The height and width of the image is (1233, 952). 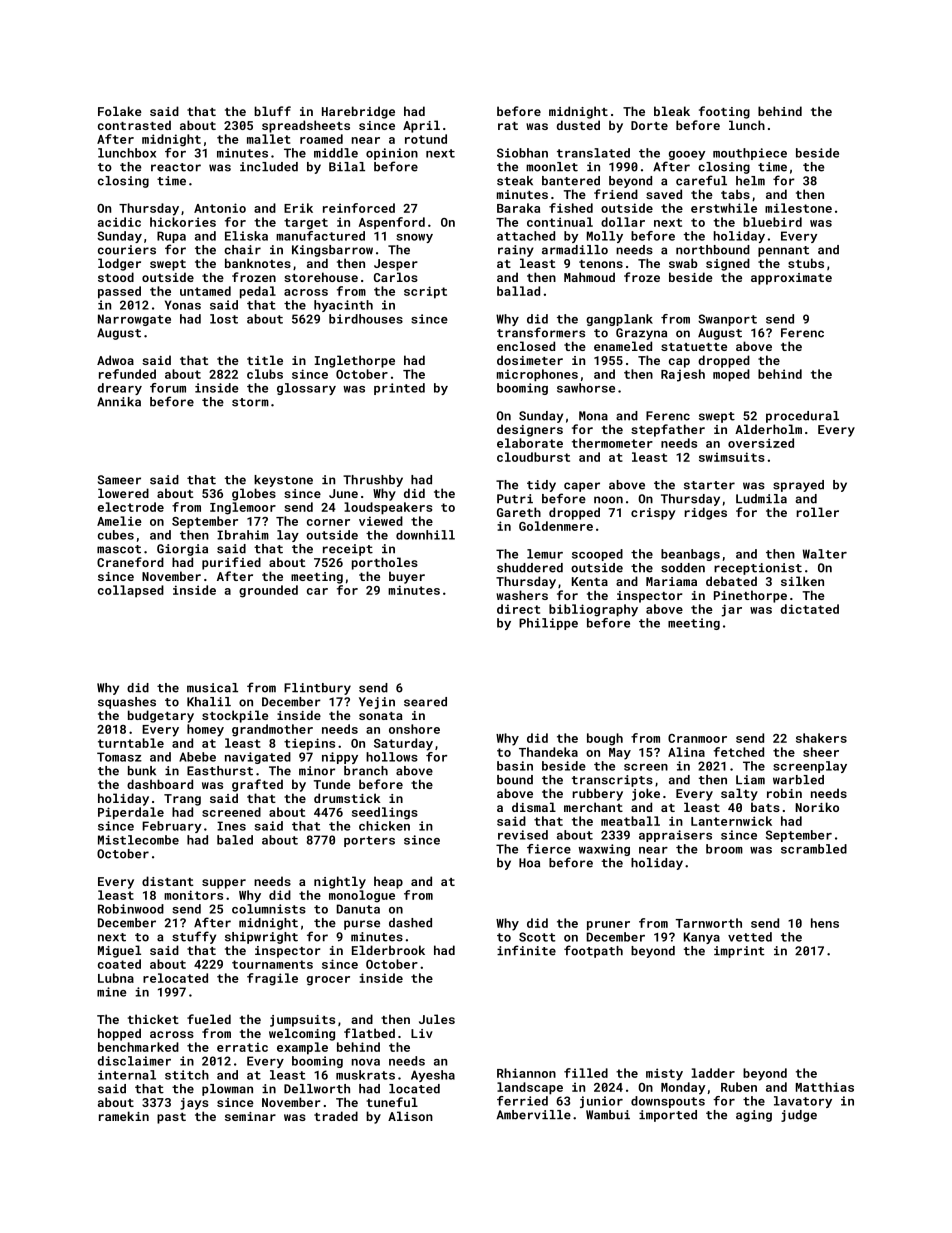 I want to click on rainy, so click(x=516, y=251).
